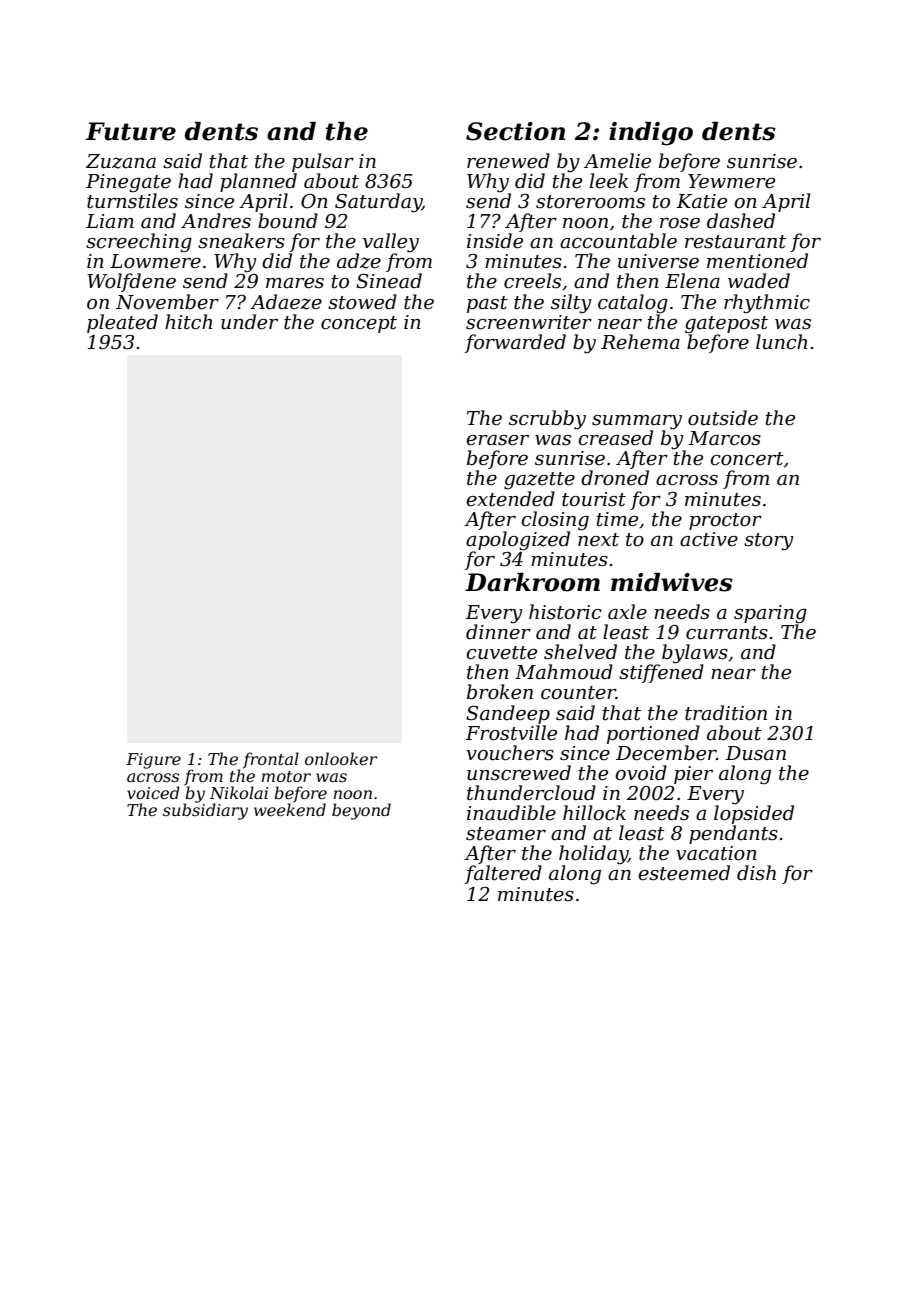  What do you see at coordinates (487, 304) in the page?
I see `past` at bounding box center [487, 304].
